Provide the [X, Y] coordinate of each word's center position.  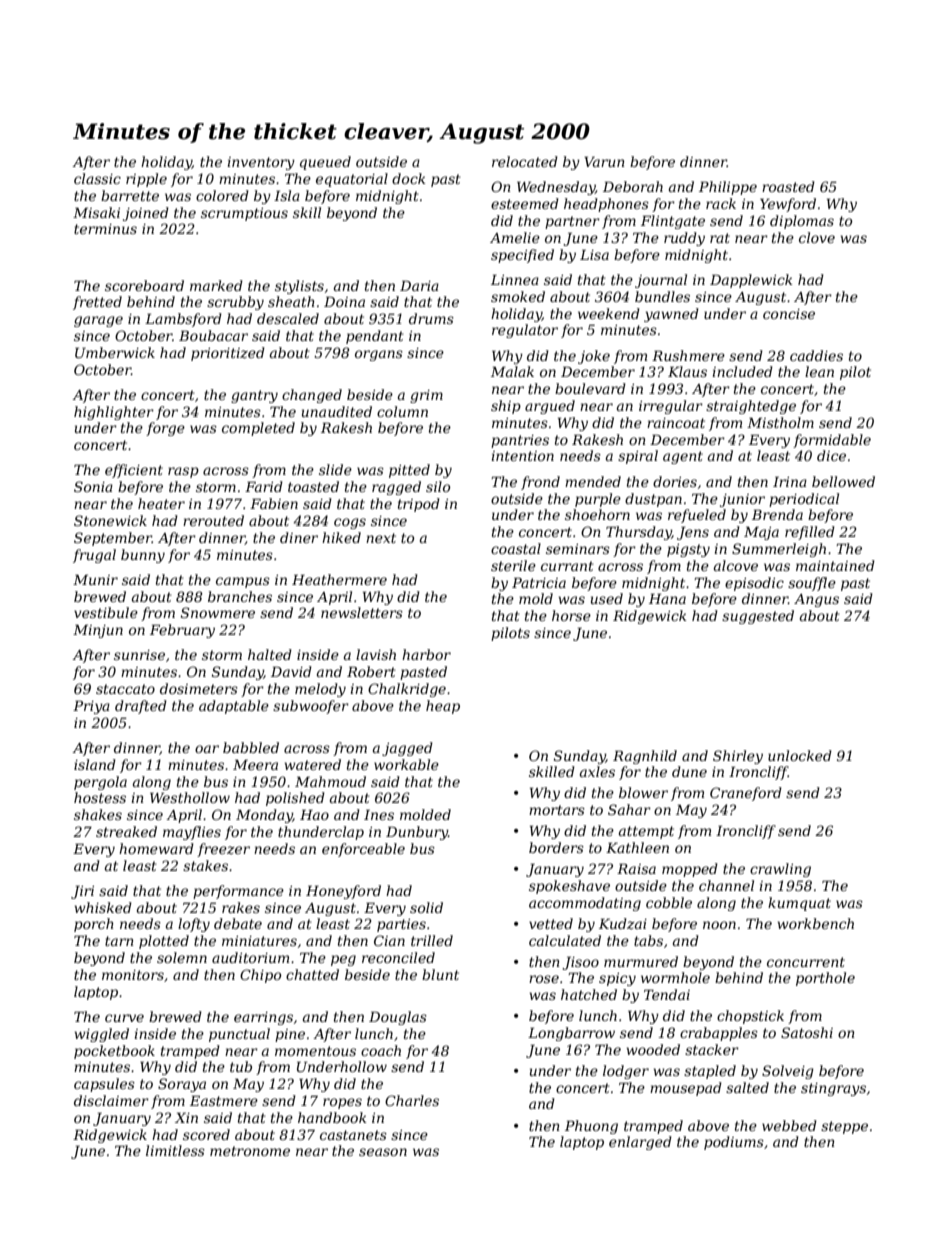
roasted [788, 186]
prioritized [228, 354]
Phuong [591, 1127]
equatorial [352, 180]
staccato [125, 689]
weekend [609, 313]
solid [426, 907]
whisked [103, 907]
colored [222, 195]
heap [443, 707]
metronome [250, 1151]
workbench [815, 923]
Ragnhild [645, 757]
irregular [671, 407]
